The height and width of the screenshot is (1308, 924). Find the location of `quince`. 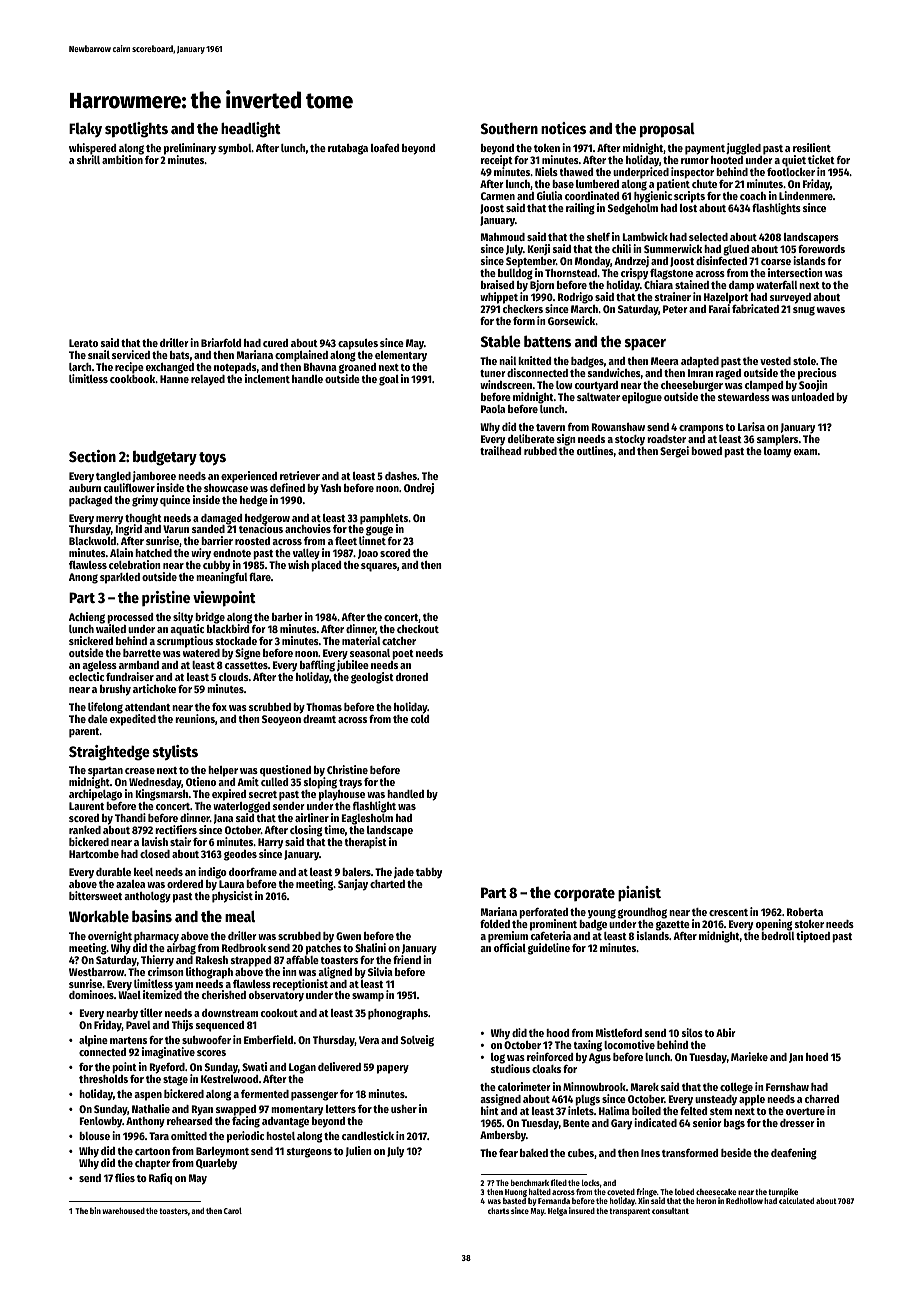

quince is located at coordinates (175, 501).
